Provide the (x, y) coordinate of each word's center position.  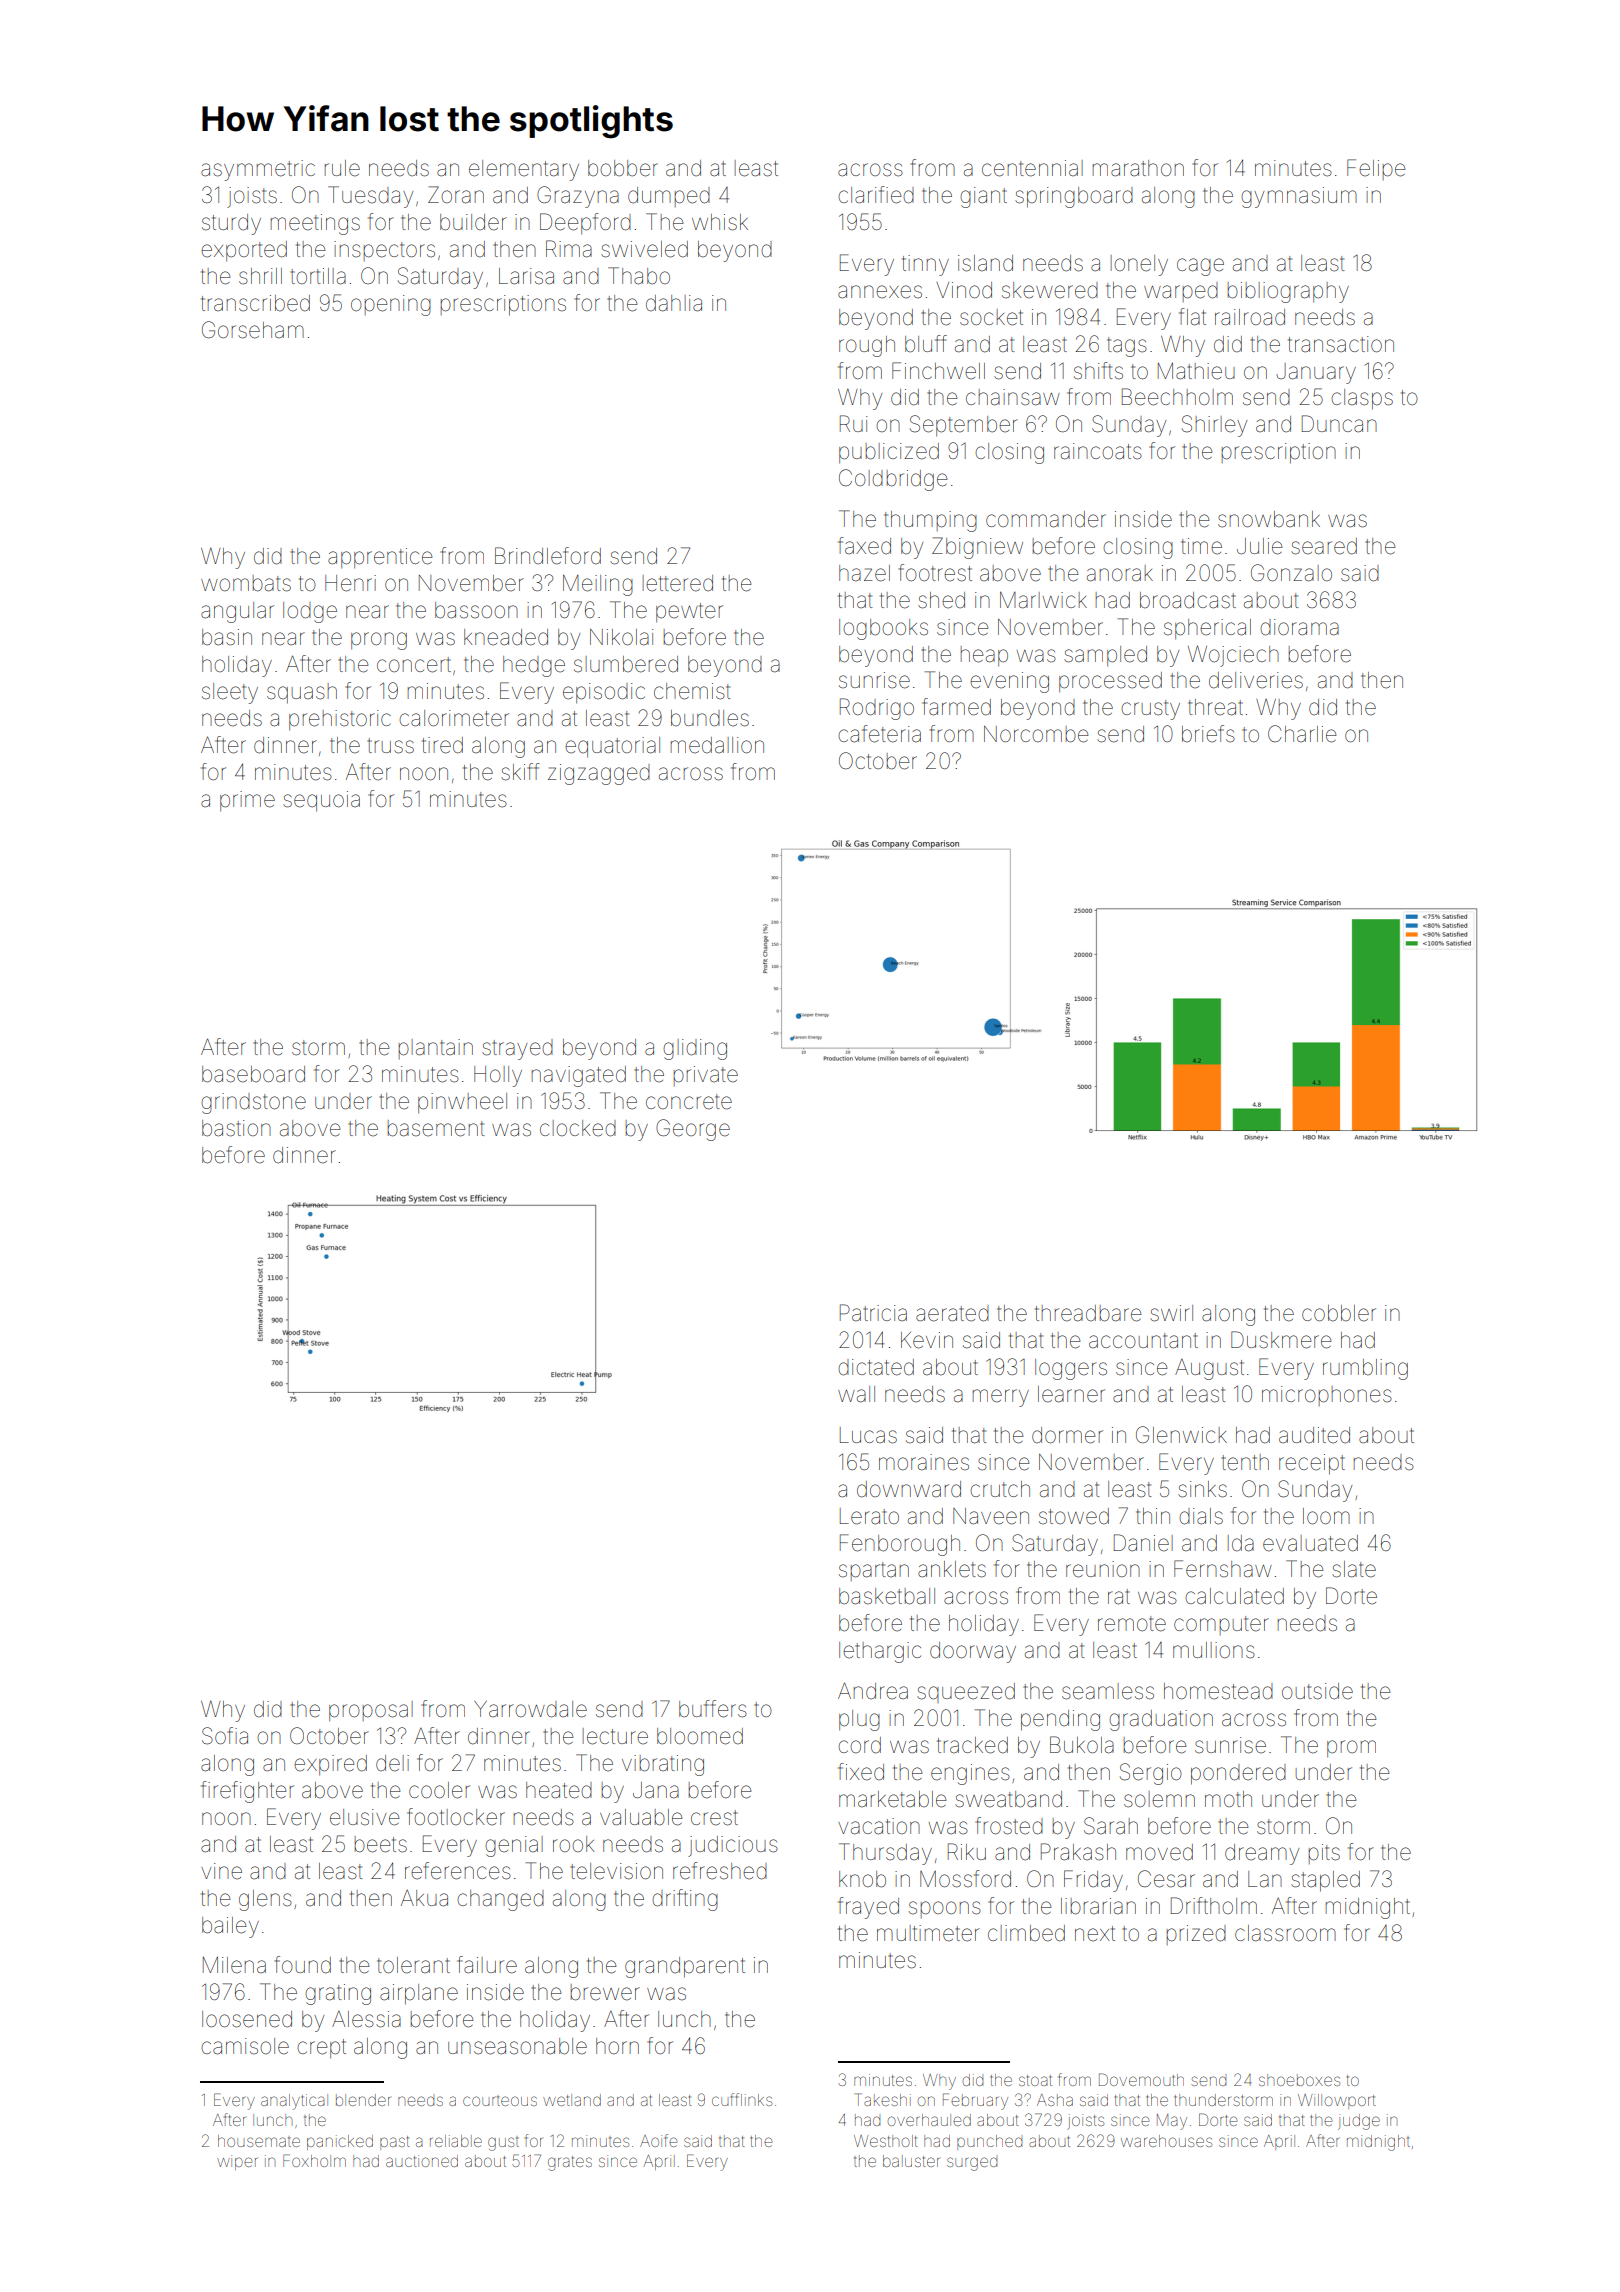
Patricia (873, 1312)
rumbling (1365, 1369)
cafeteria (879, 734)
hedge (534, 666)
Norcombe (1036, 734)
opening (391, 305)
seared (1324, 546)
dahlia (674, 303)
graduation (1161, 1720)
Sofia (225, 1736)
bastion (236, 1128)
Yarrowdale (530, 1709)
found (303, 1965)
